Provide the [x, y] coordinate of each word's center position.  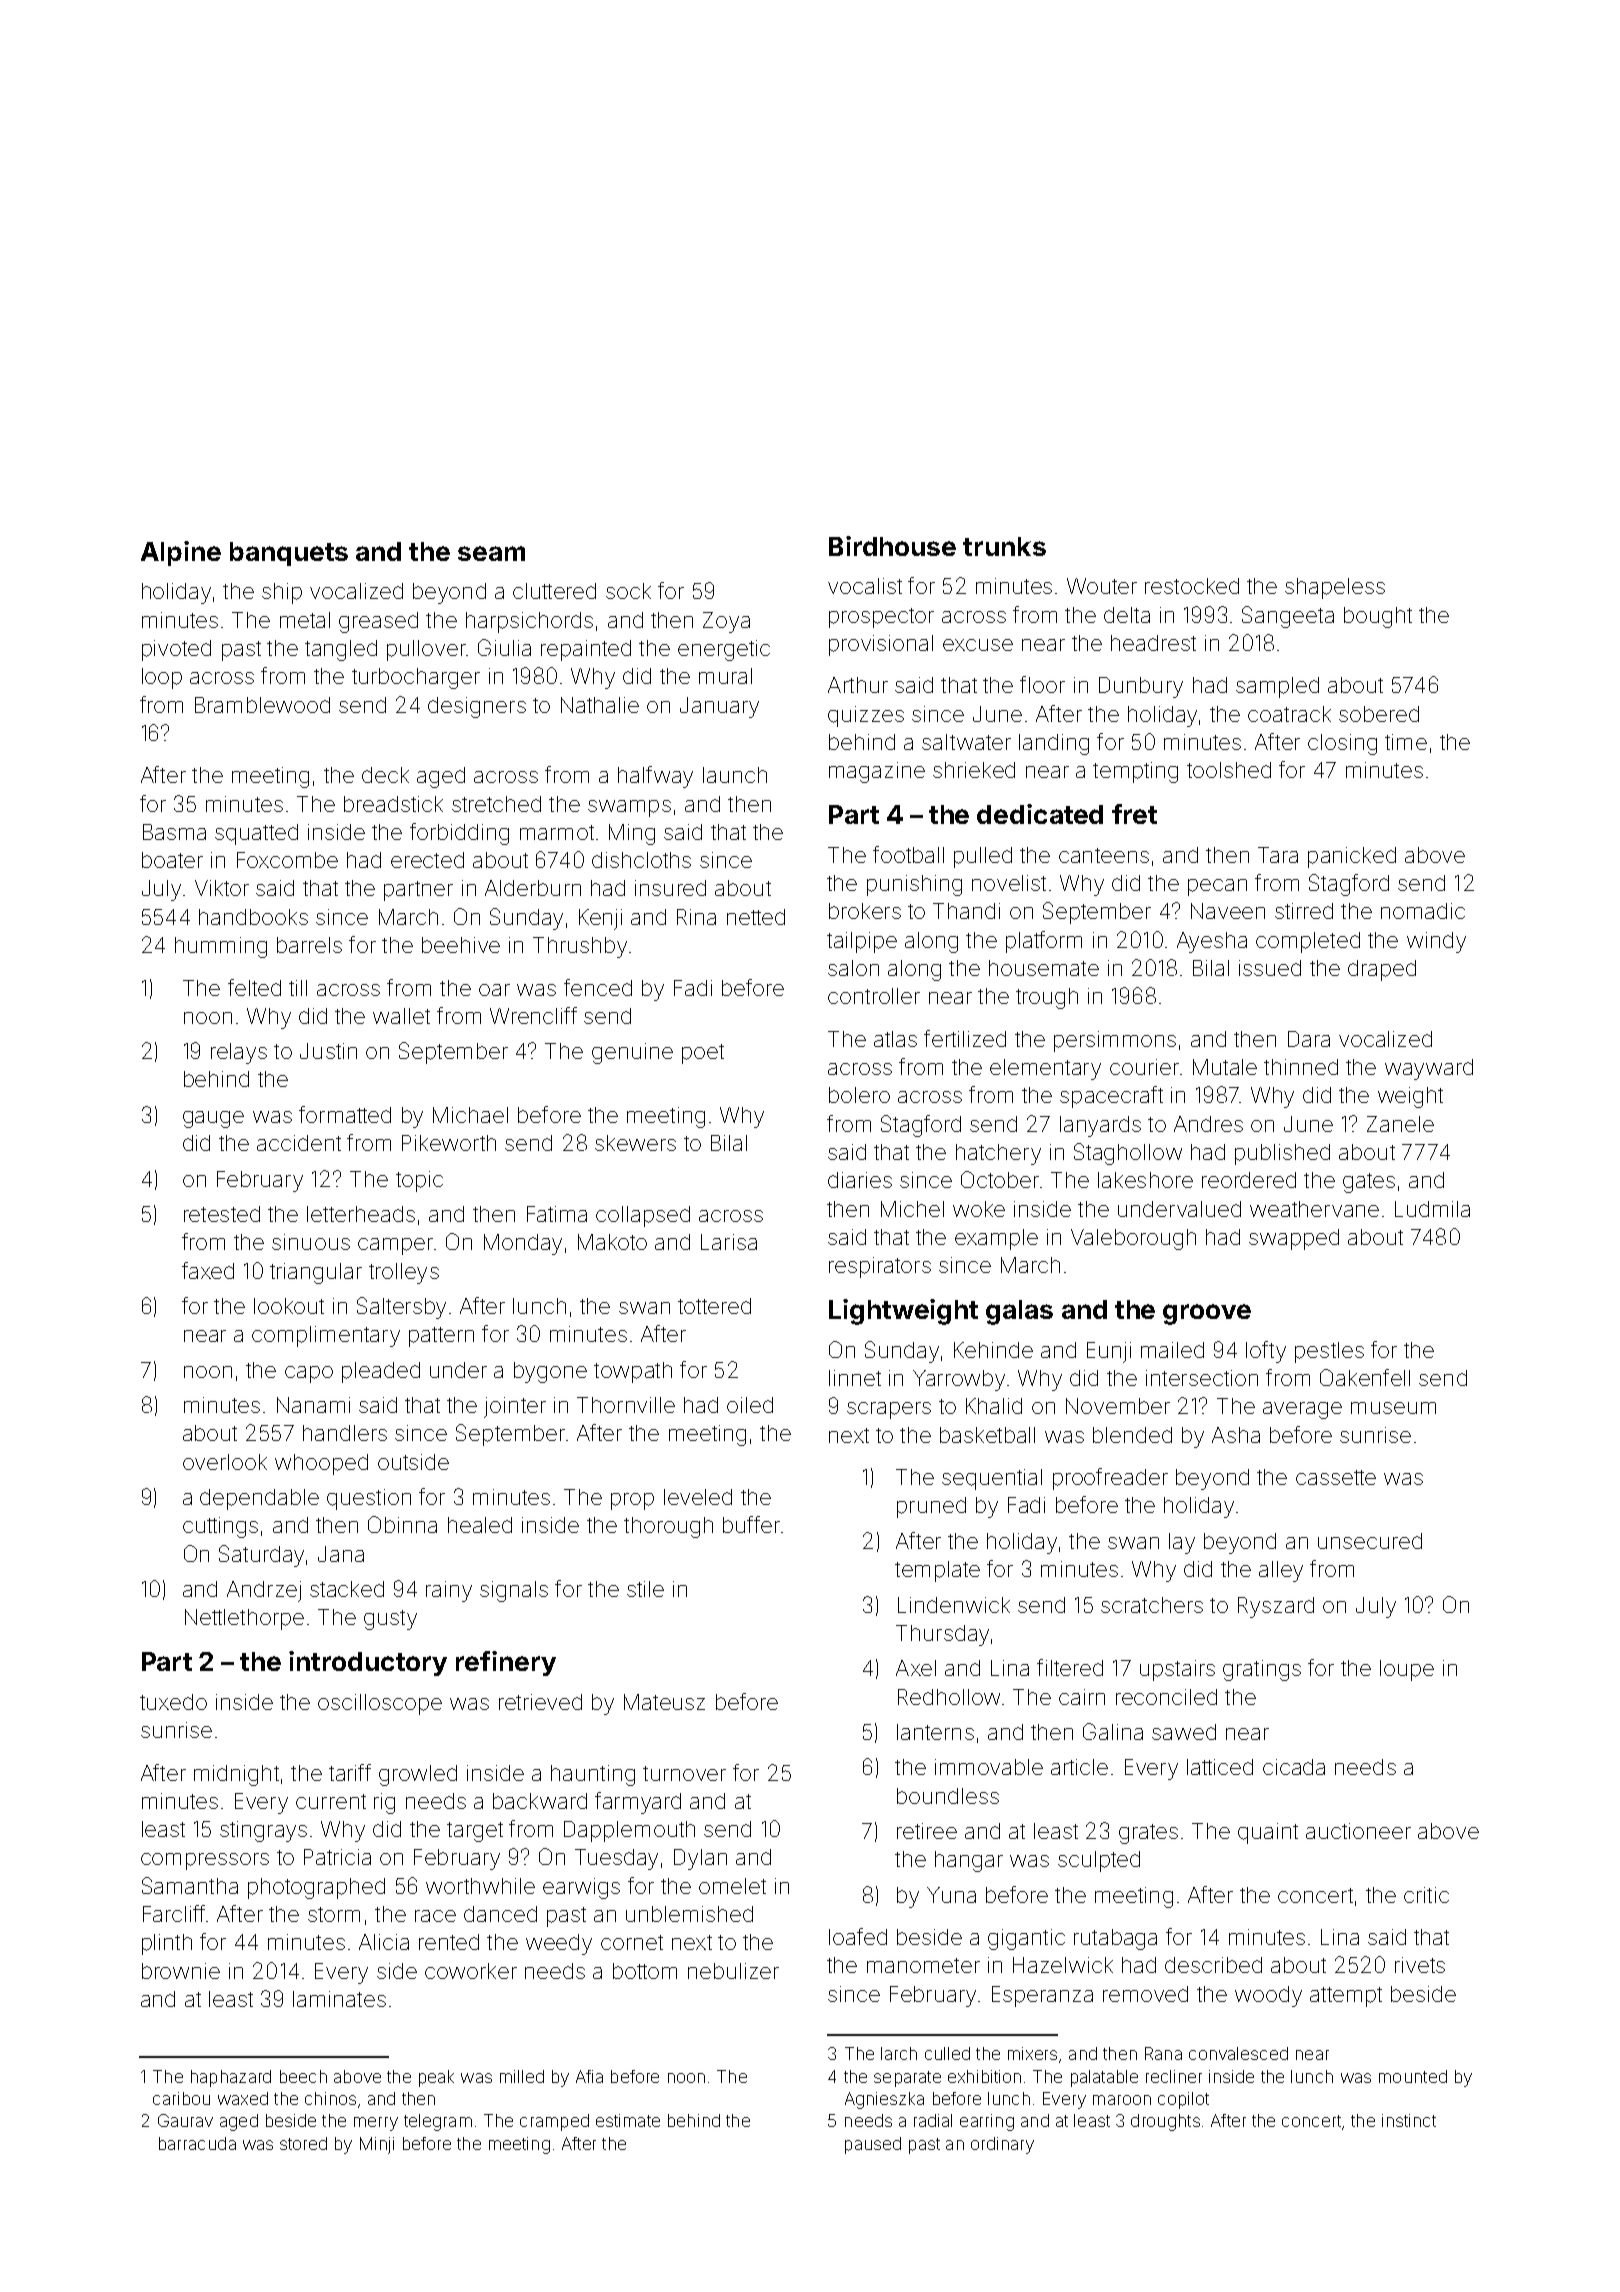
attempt [1346, 1997]
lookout [289, 1306]
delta [1127, 615]
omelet [732, 1886]
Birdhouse [892, 546]
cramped [554, 2122]
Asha [1236, 1435]
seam [491, 553]
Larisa [729, 1242]
